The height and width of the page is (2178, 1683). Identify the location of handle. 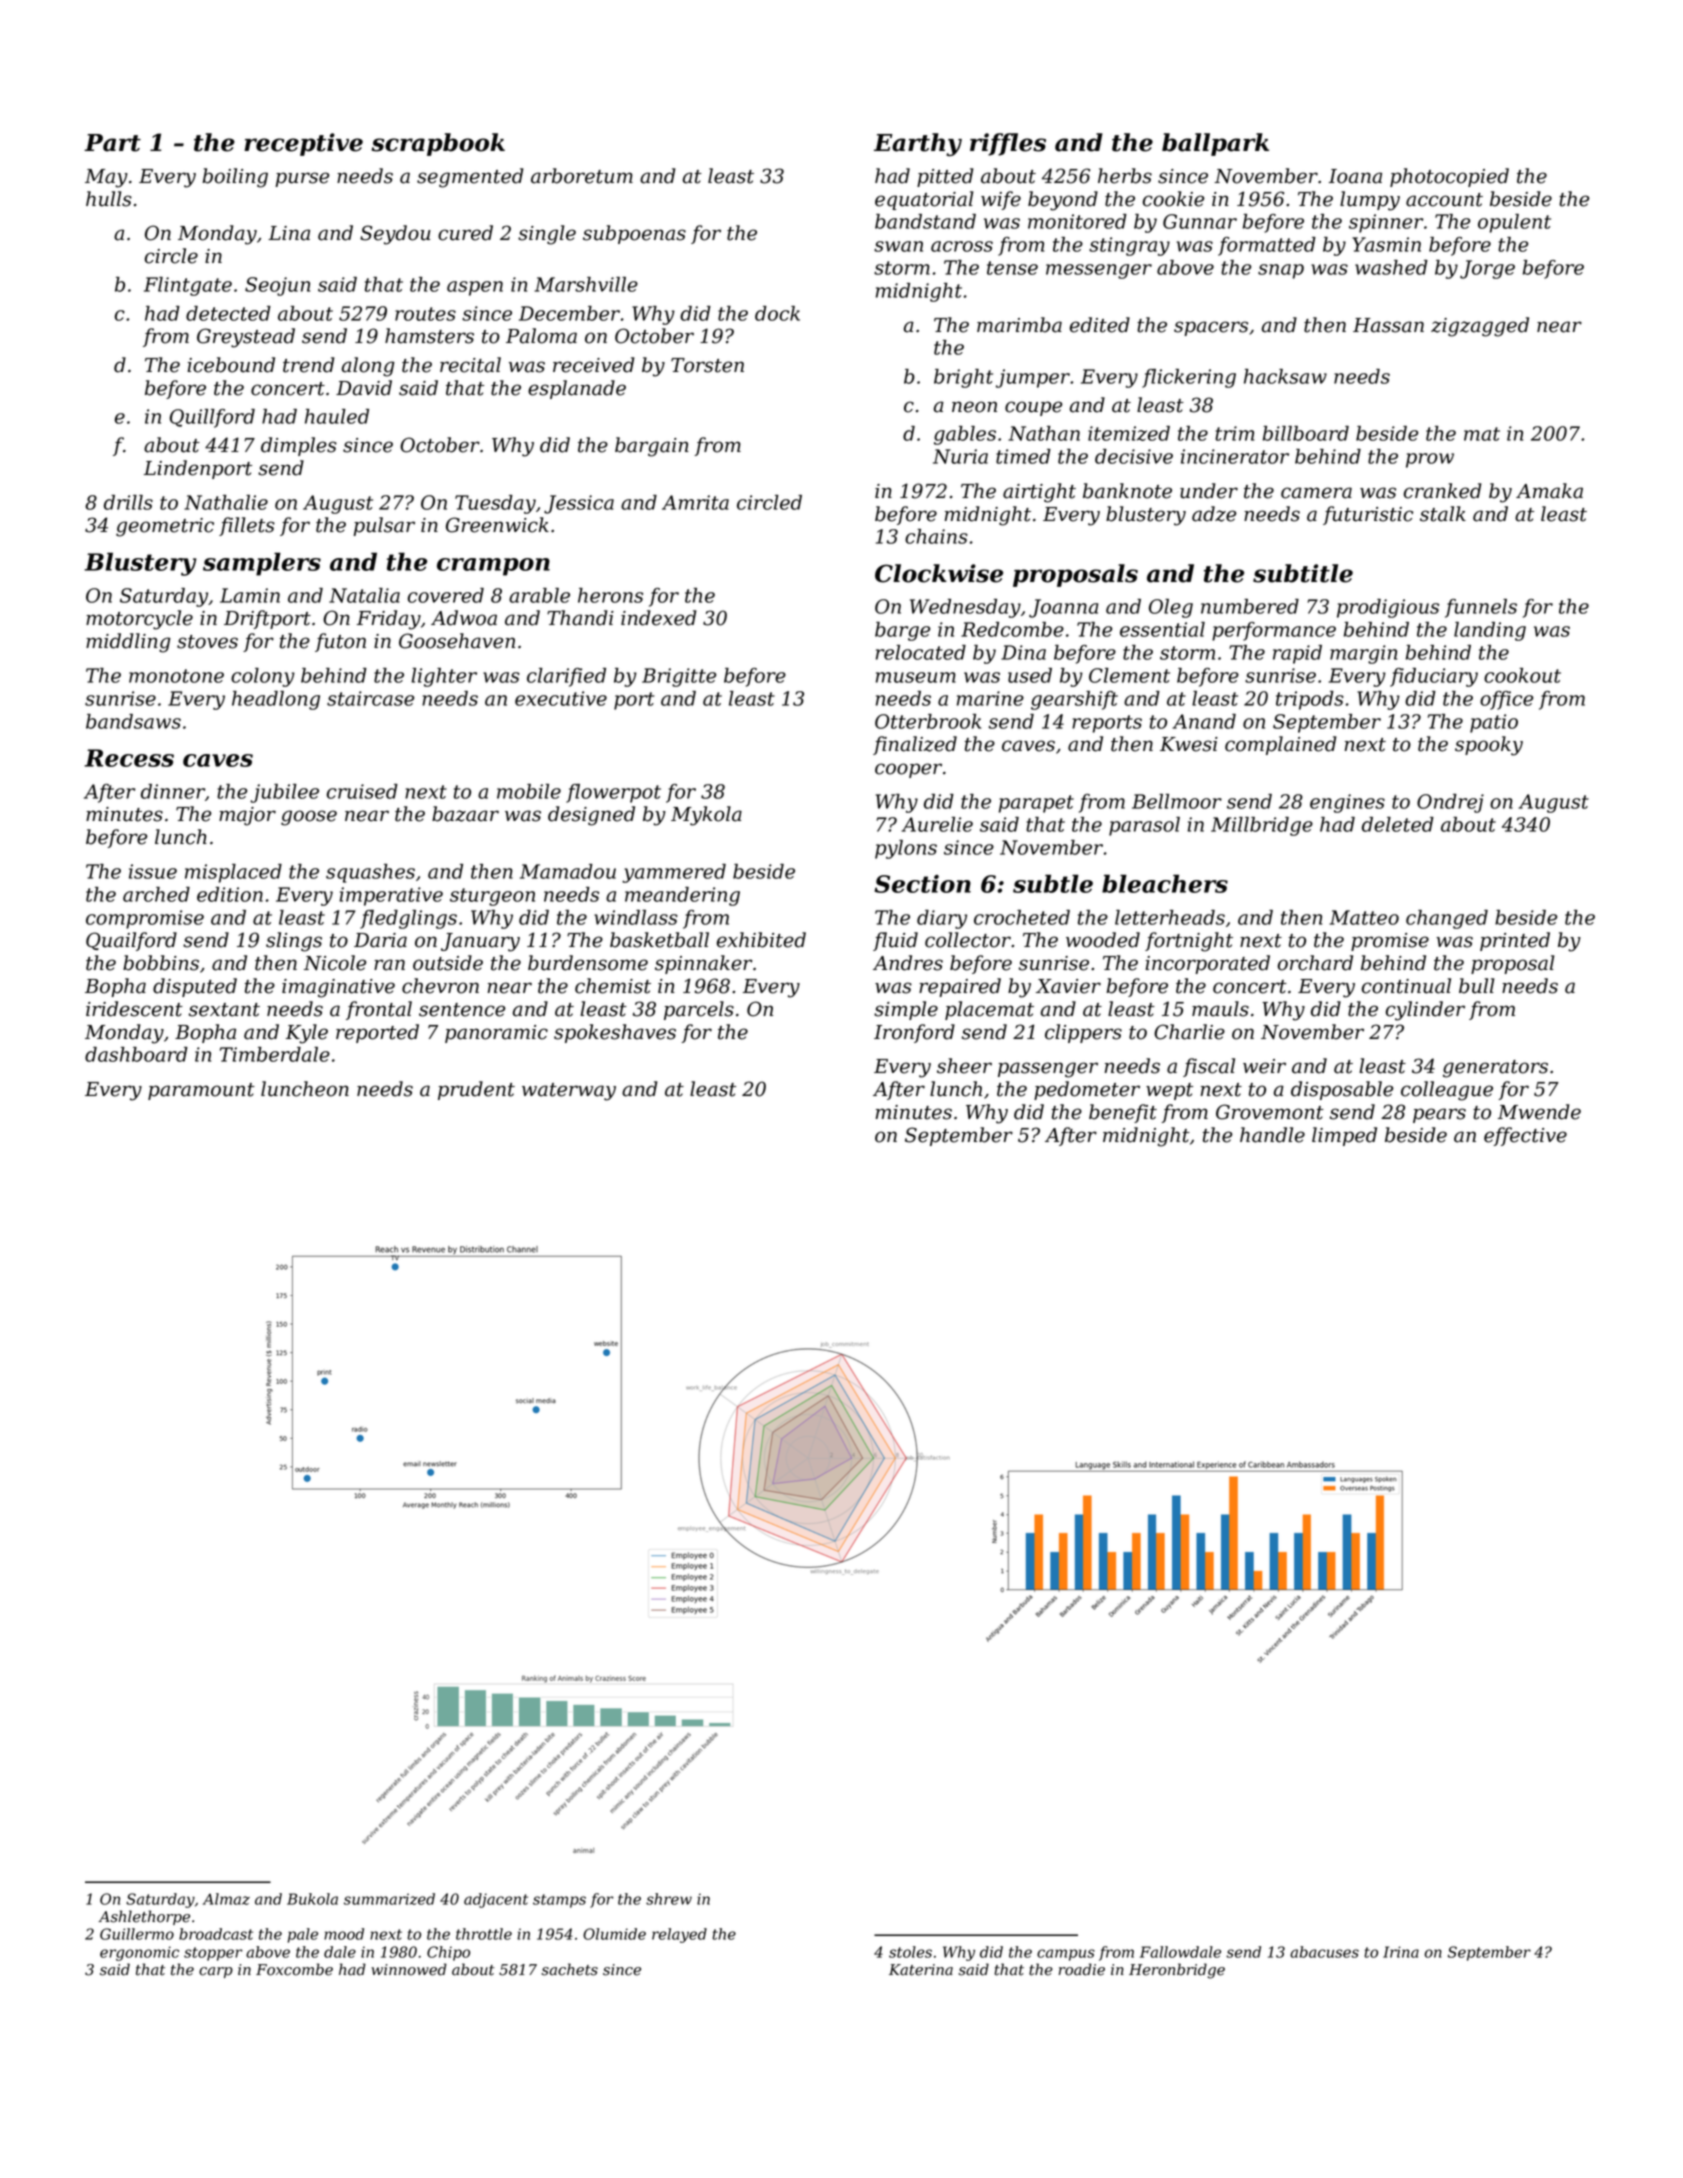
(1272, 1135).
